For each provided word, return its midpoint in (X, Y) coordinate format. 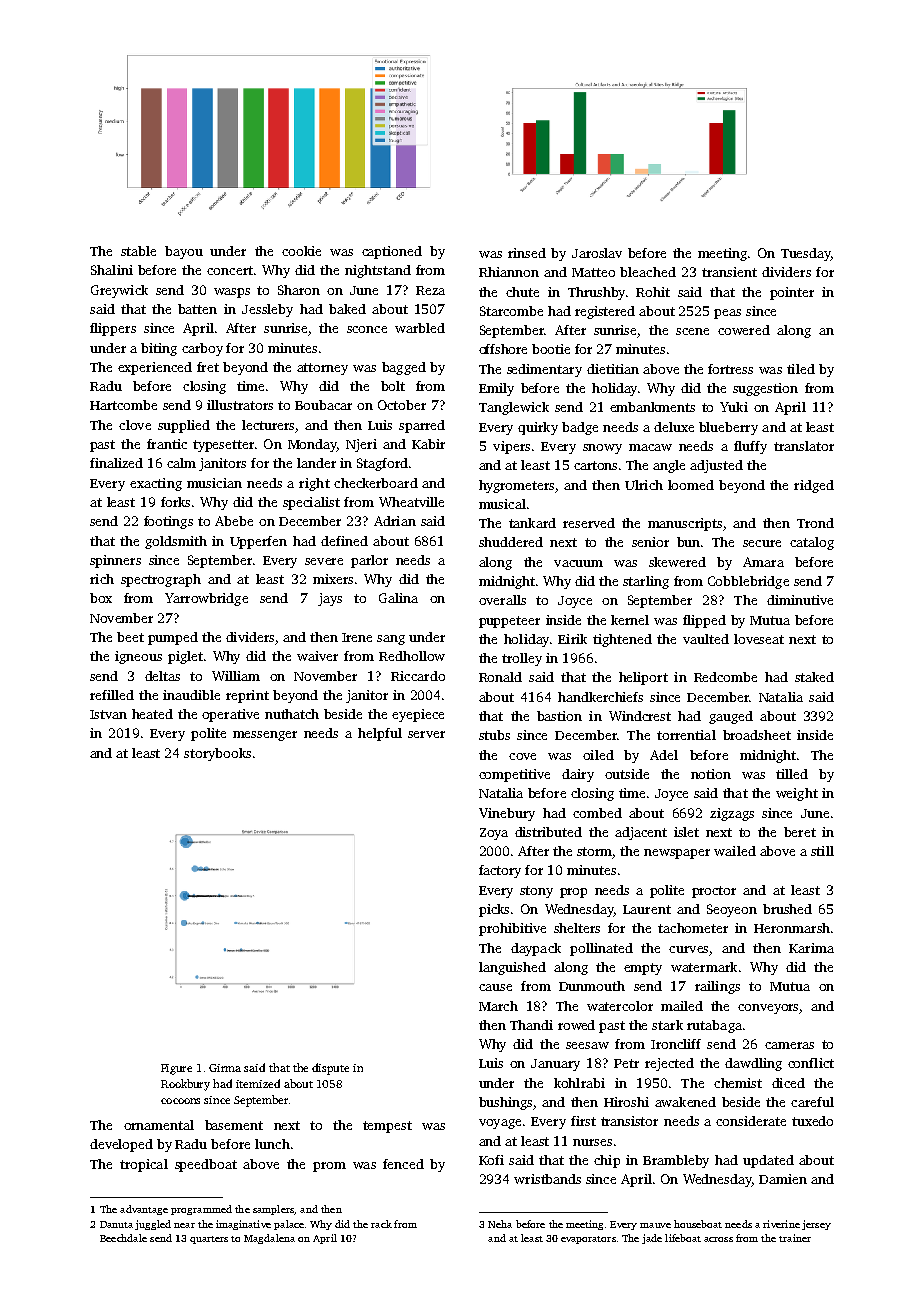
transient (729, 272)
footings (168, 522)
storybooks (217, 754)
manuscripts (685, 524)
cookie (301, 251)
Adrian (395, 521)
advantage (144, 1210)
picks (494, 910)
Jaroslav (597, 253)
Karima (811, 948)
